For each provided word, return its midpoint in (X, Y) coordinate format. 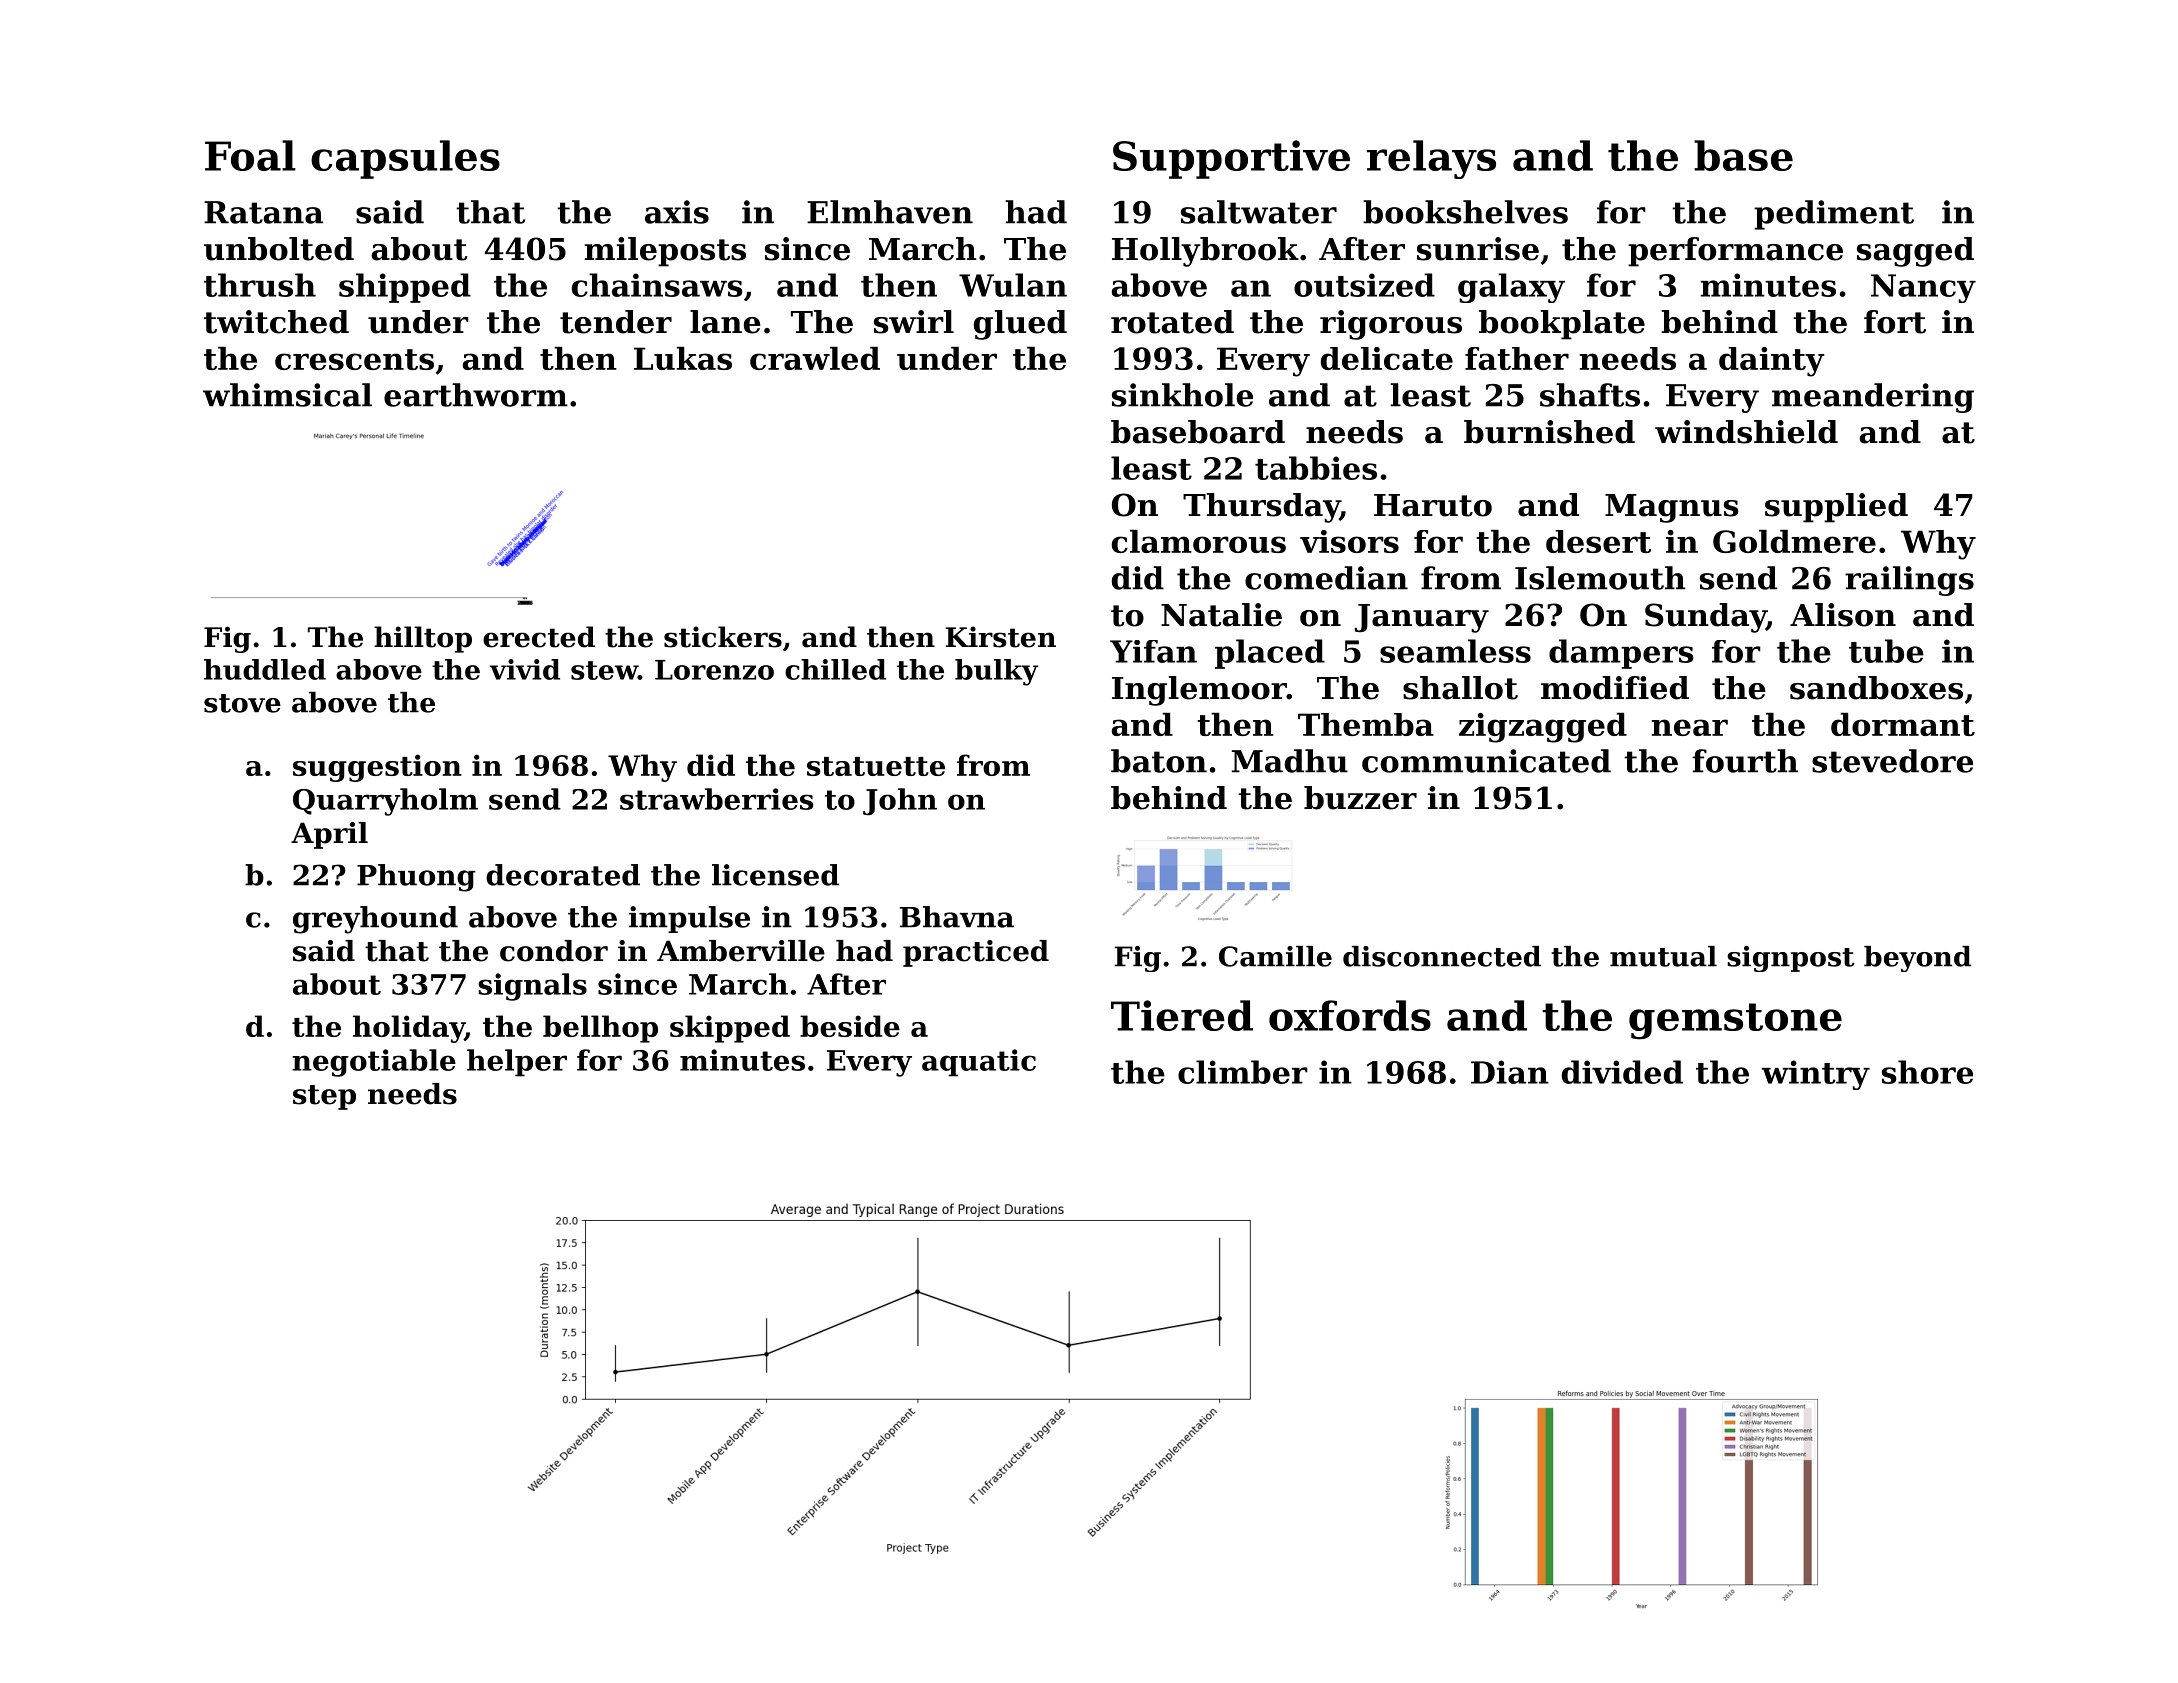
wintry (1815, 1075)
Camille (1275, 956)
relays (1431, 159)
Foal (250, 155)
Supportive (1231, 159)
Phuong (416, 878)
